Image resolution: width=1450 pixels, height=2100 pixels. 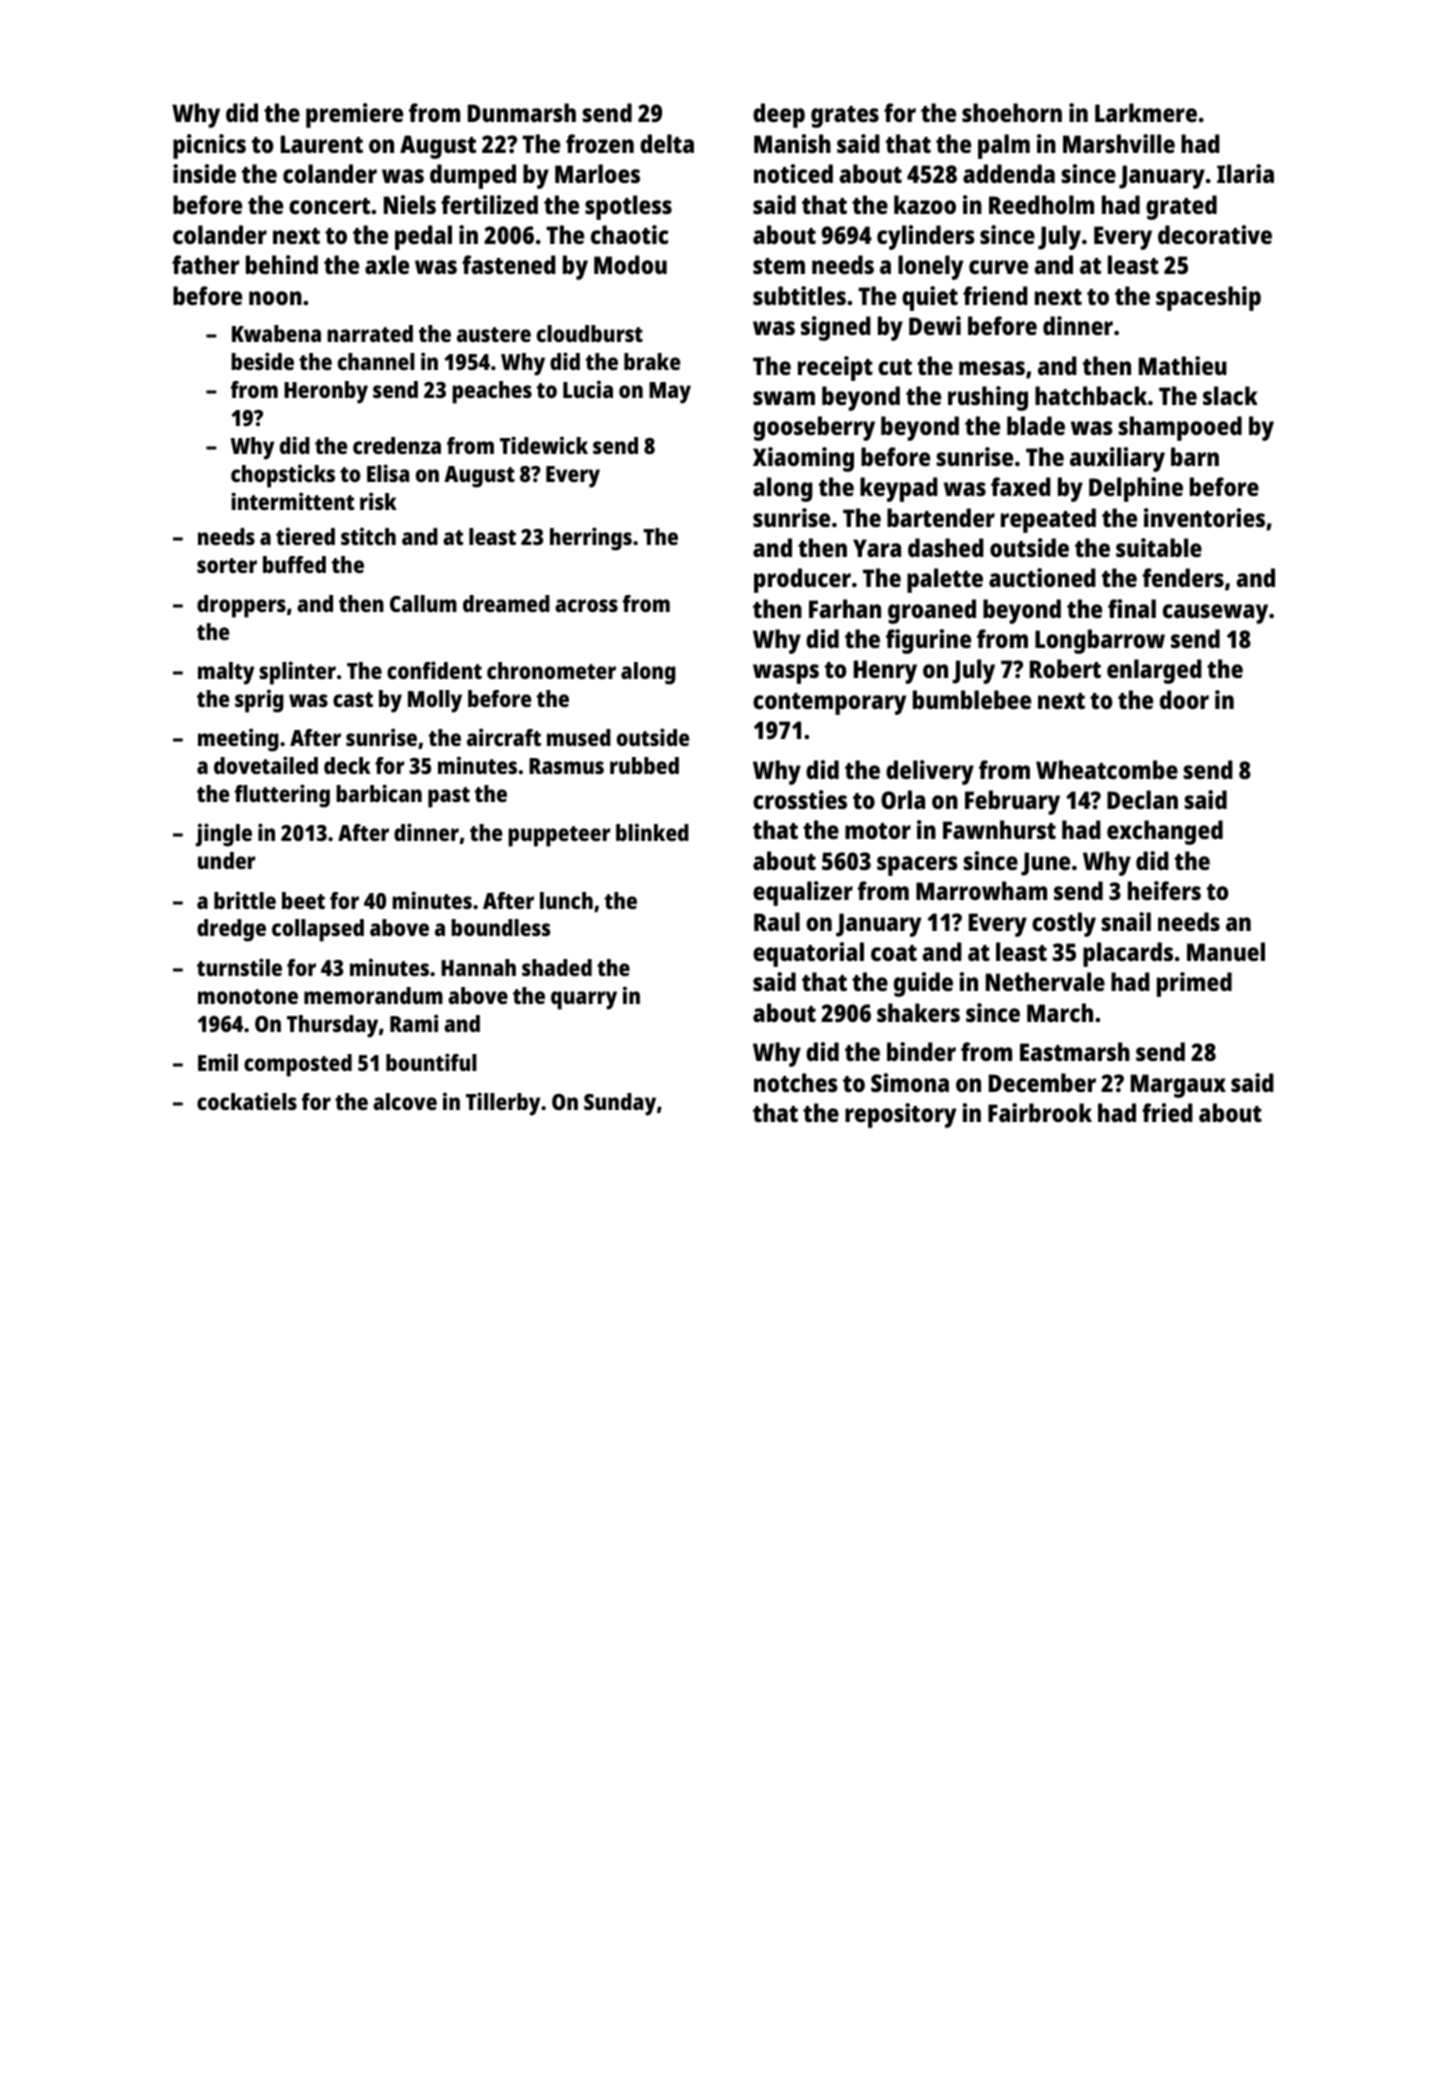 I want to click on Nethervale, so click(x=1045, y=981).
